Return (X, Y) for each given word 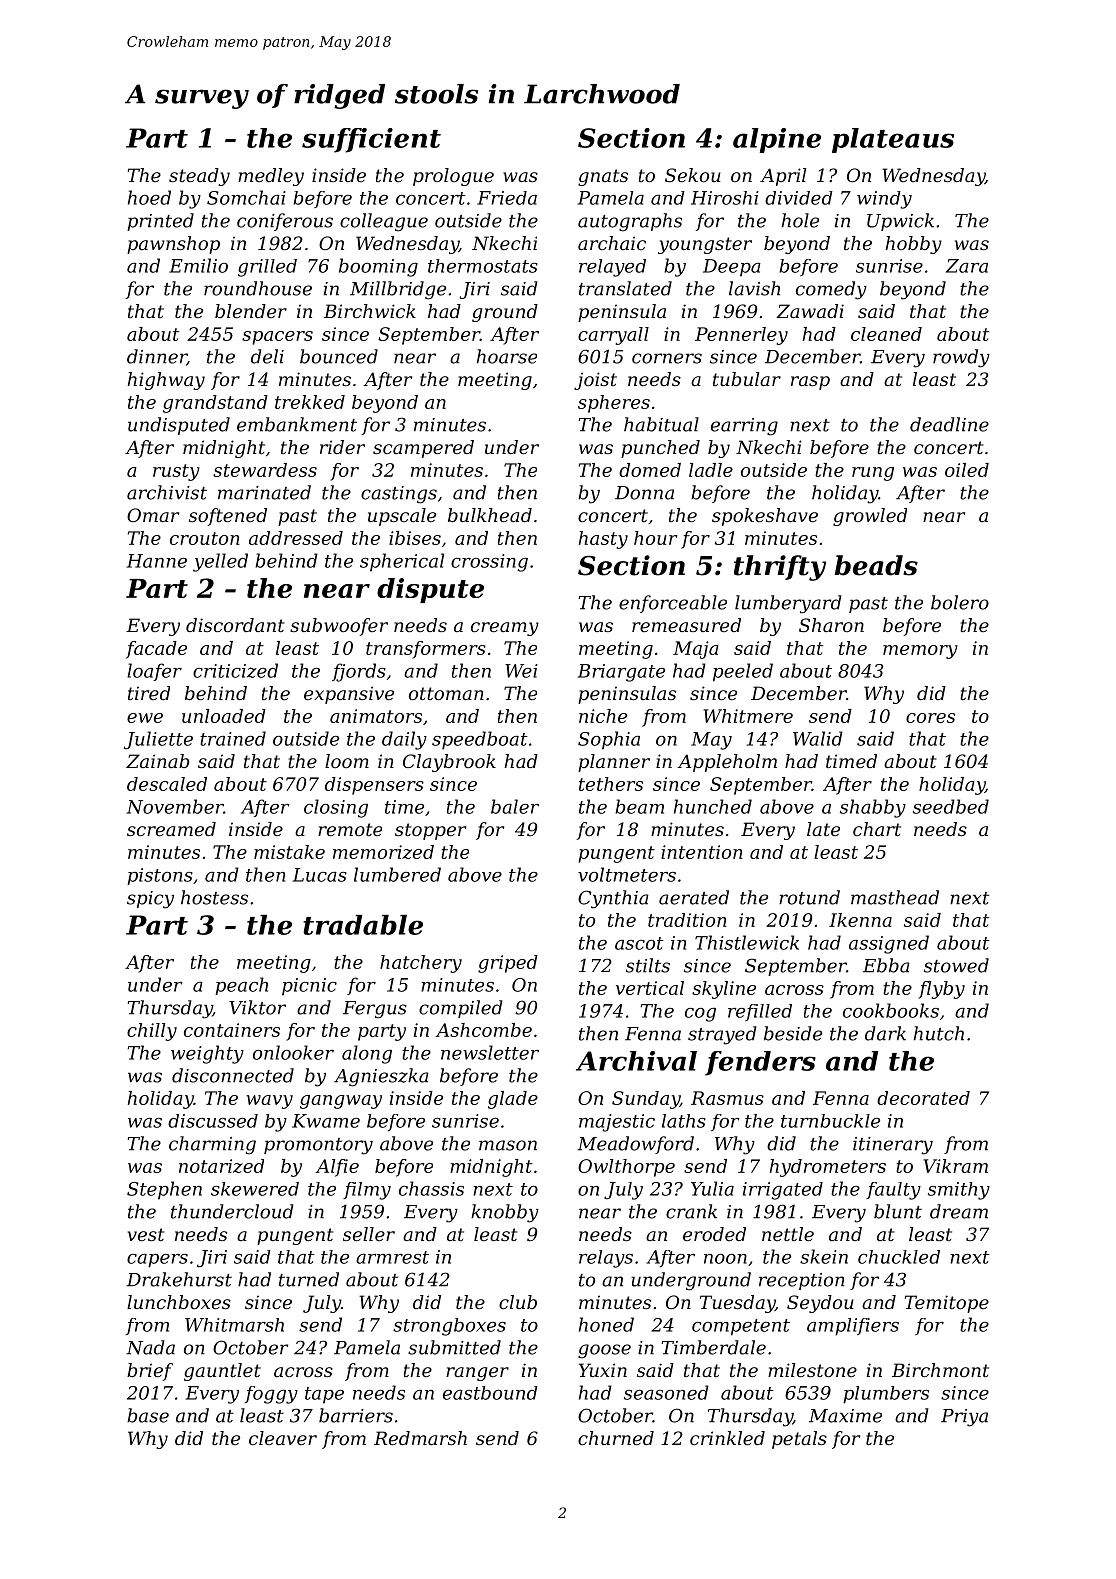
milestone (812, 1370)
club (518, 1302)
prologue (453, 177)
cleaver (283, 1438)
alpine (777, 140)
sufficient (371, 140)
